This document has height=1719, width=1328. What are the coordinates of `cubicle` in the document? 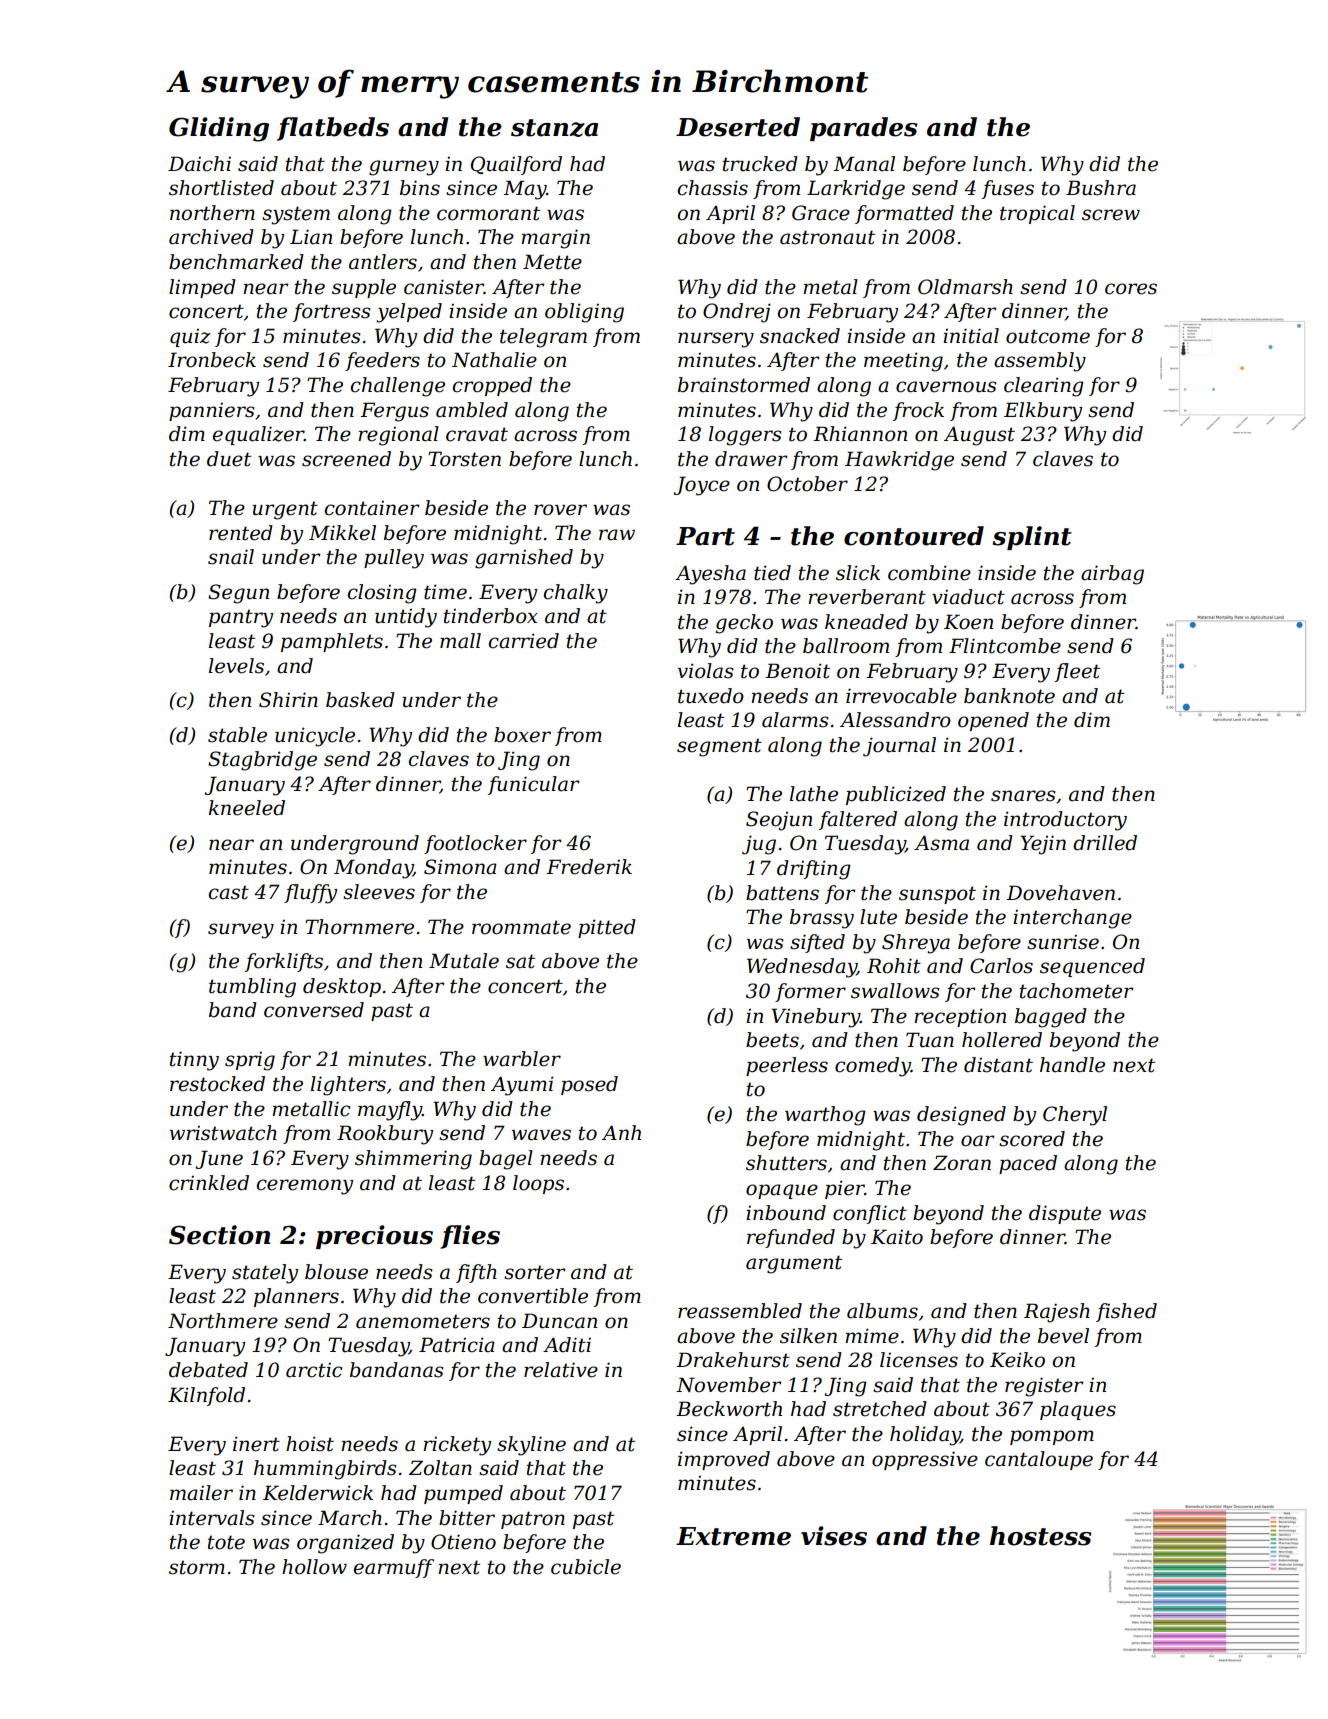 It's located at (586, 1567).
